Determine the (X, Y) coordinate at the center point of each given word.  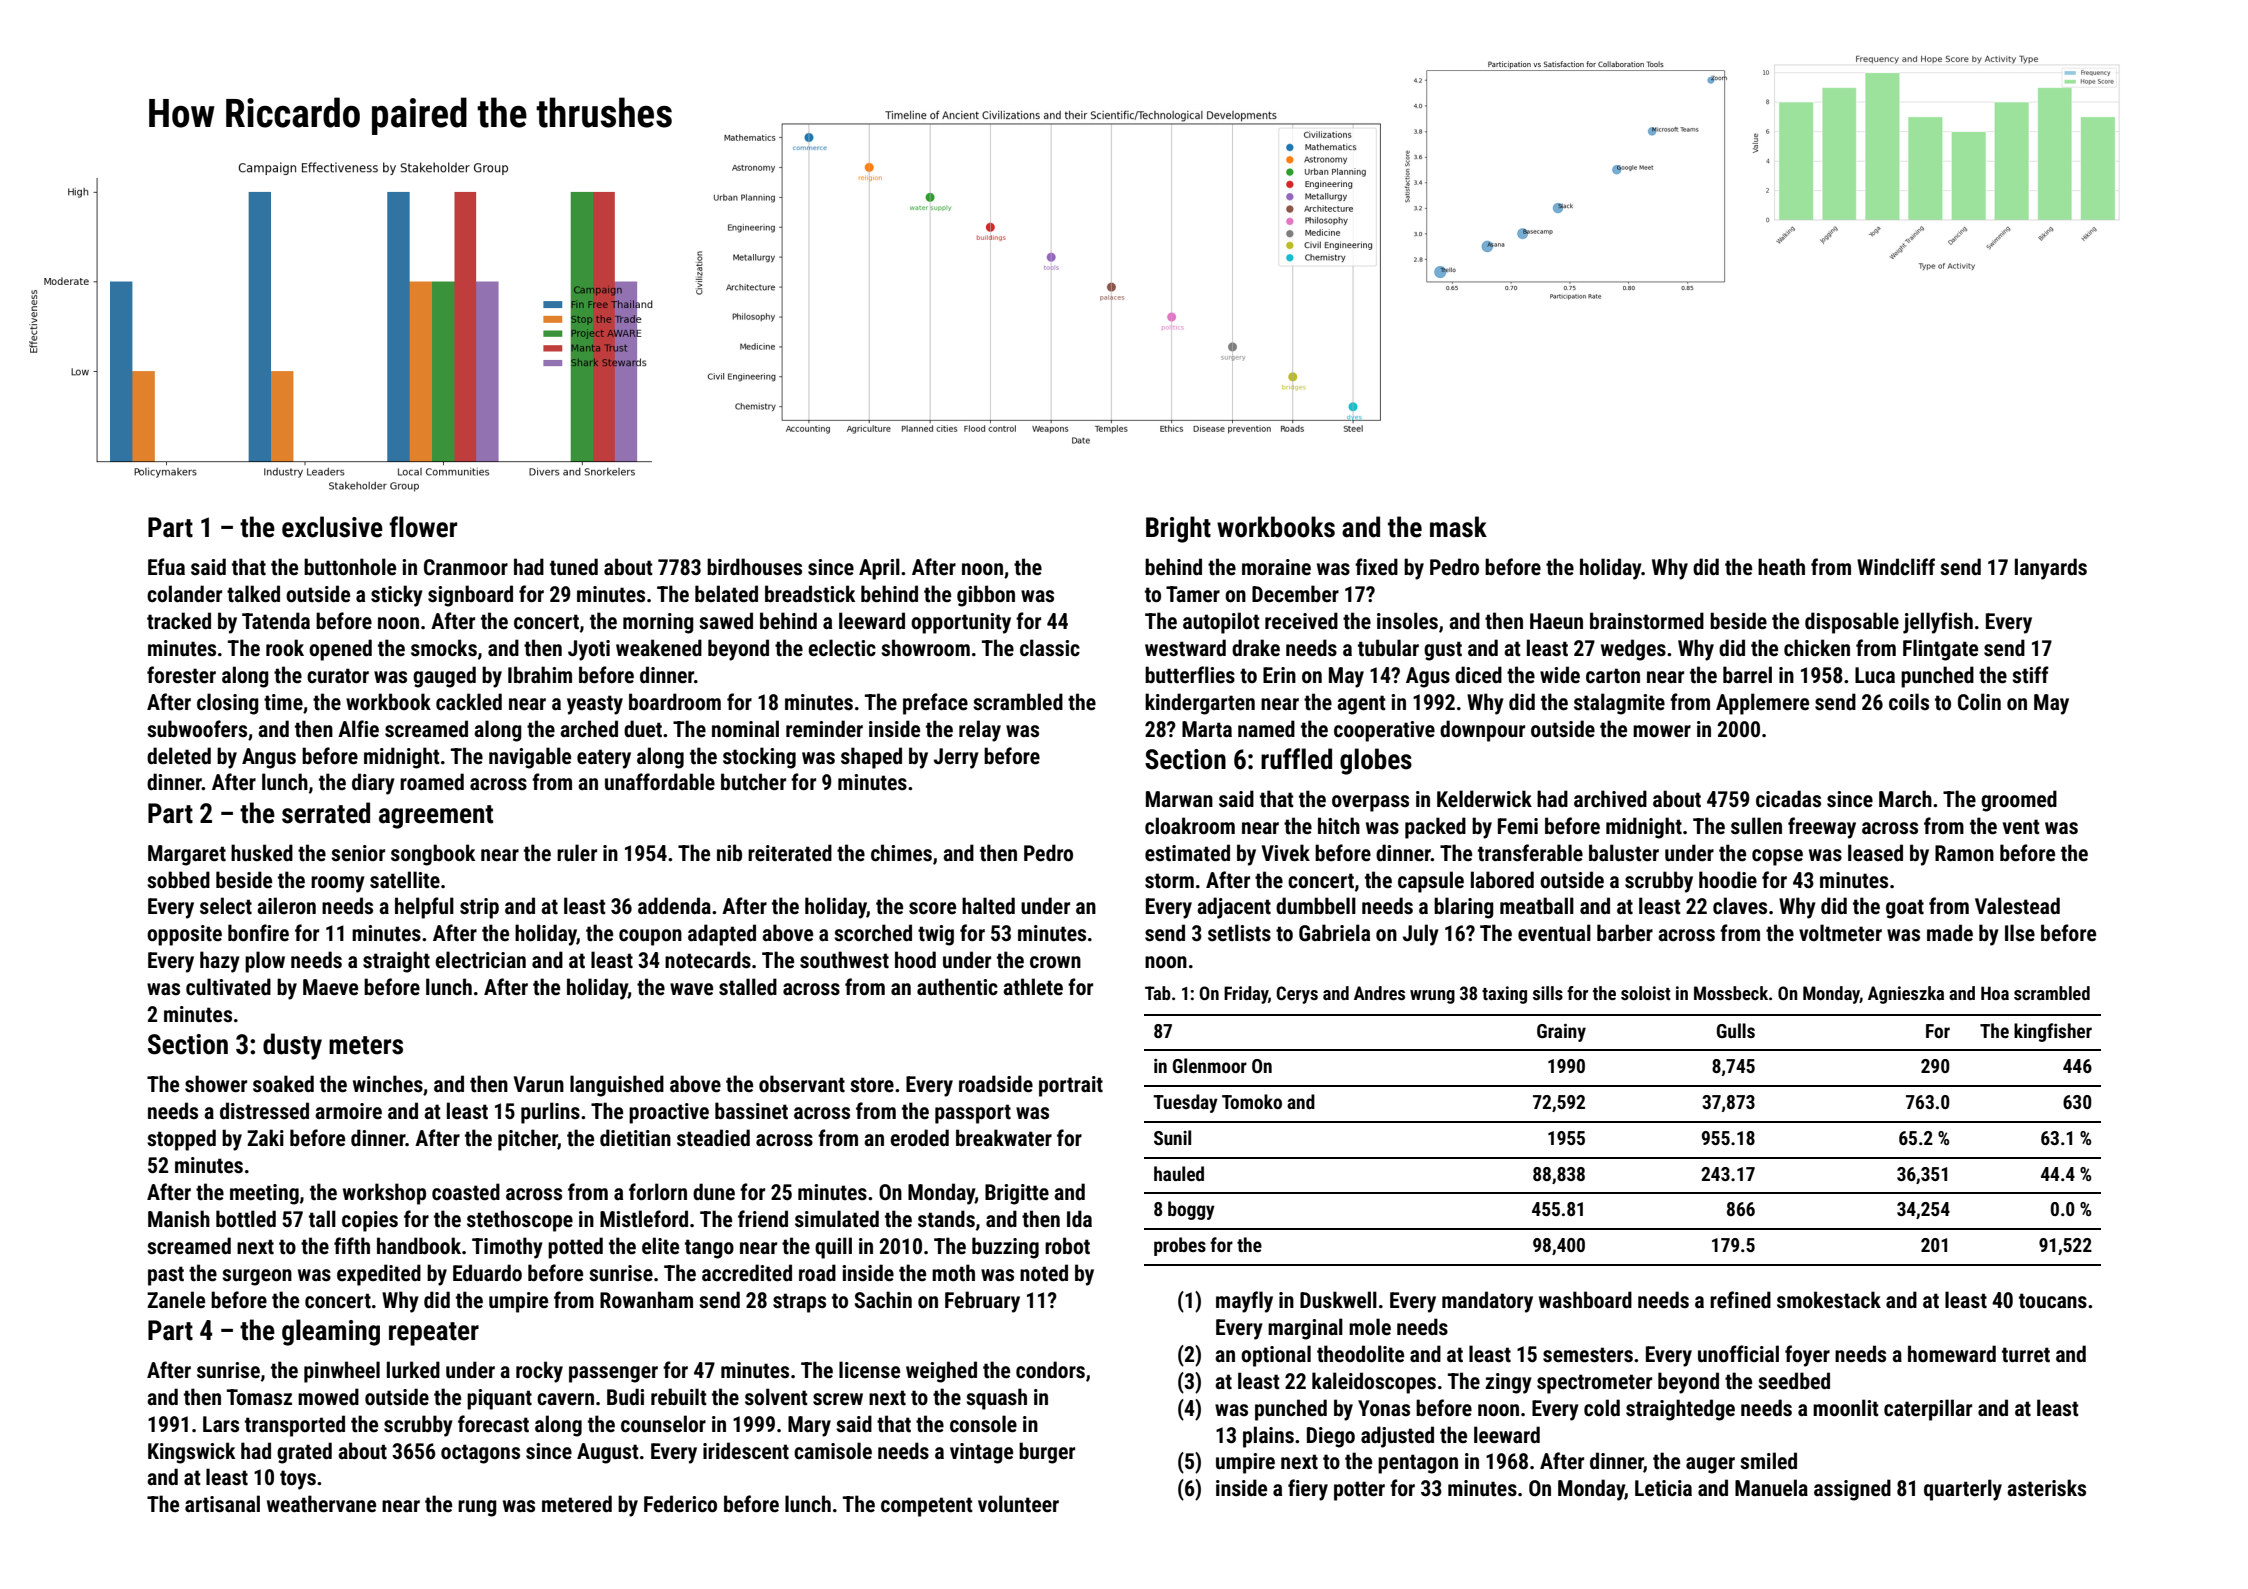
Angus (269, 758)
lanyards (2051, 569)
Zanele (176, 1299)
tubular (1388, 648)
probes (1180, 1246)
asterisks (2046, 1488)
